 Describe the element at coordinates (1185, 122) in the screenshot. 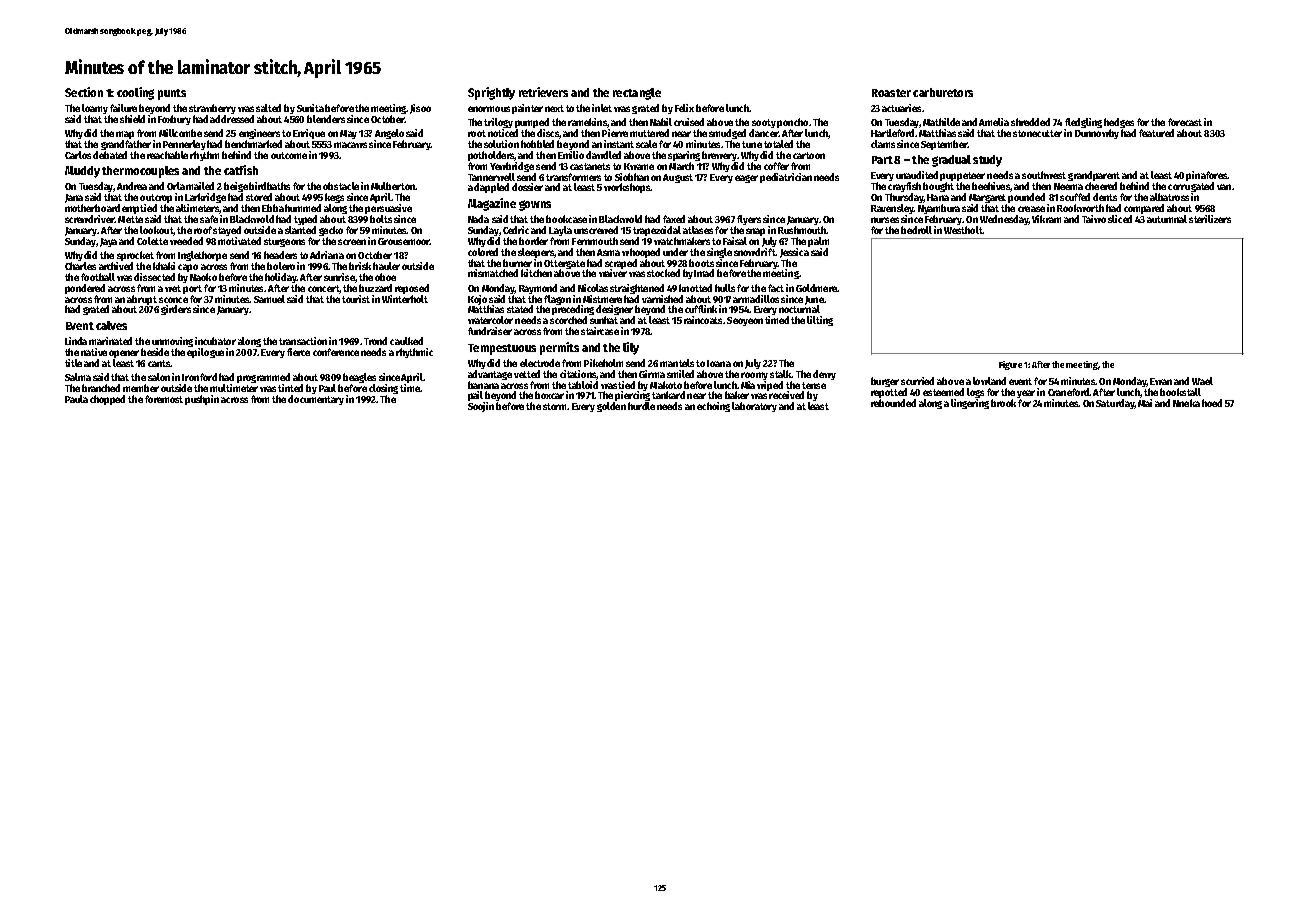

I see `forecast` at that location.
